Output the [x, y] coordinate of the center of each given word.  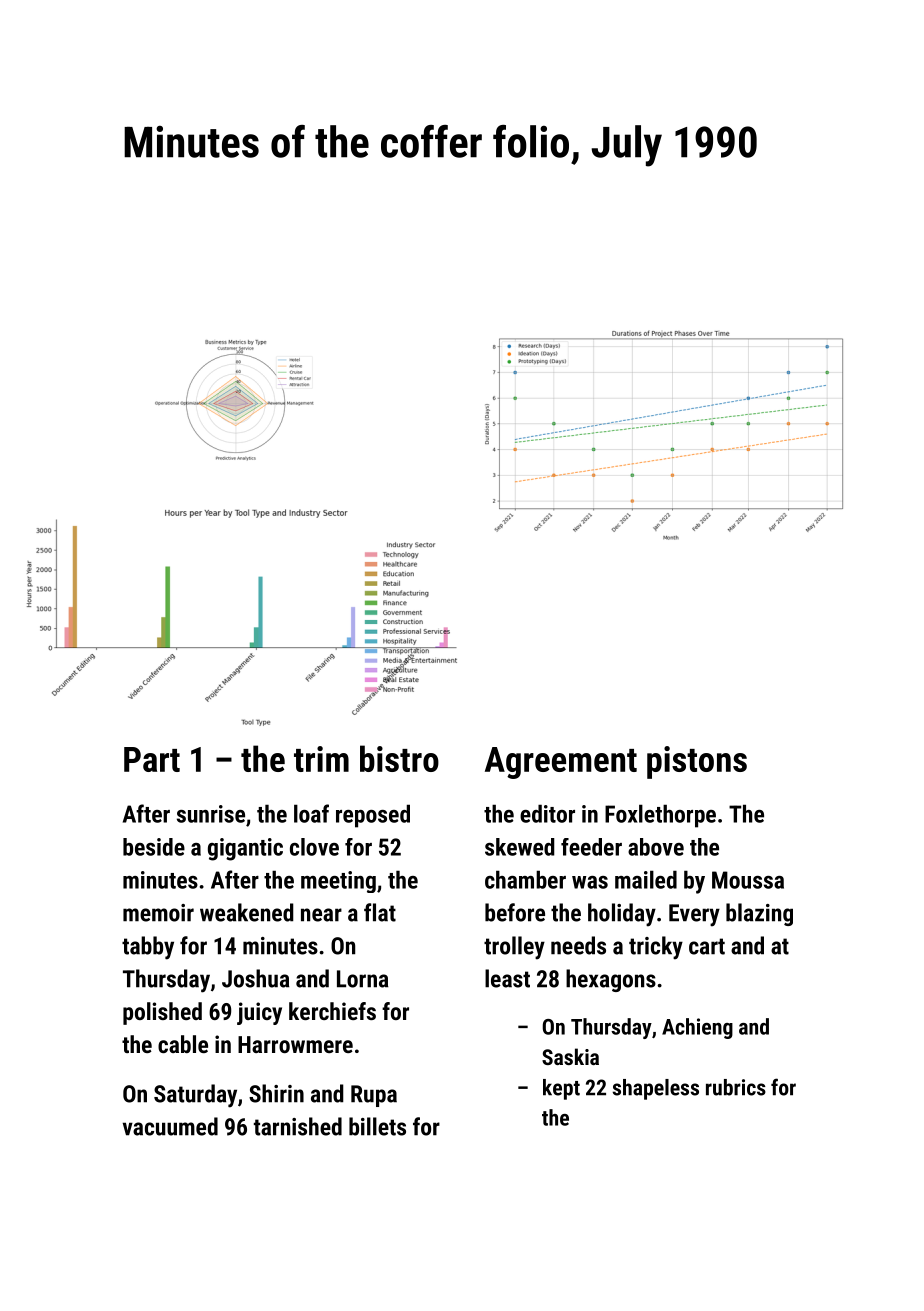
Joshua [255, 978]
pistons [697, 762]
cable [183, 1044]
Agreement [561, 763]
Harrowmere [295, 1044]
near [321, 915]
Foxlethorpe [660, 816]
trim [321, 759]
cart [707, 946]
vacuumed [170, 1126]
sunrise [211, 814]
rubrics [736, 1087]
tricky [656, 948]
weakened [247, 912]
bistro [399, 758]
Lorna [362, 979]
